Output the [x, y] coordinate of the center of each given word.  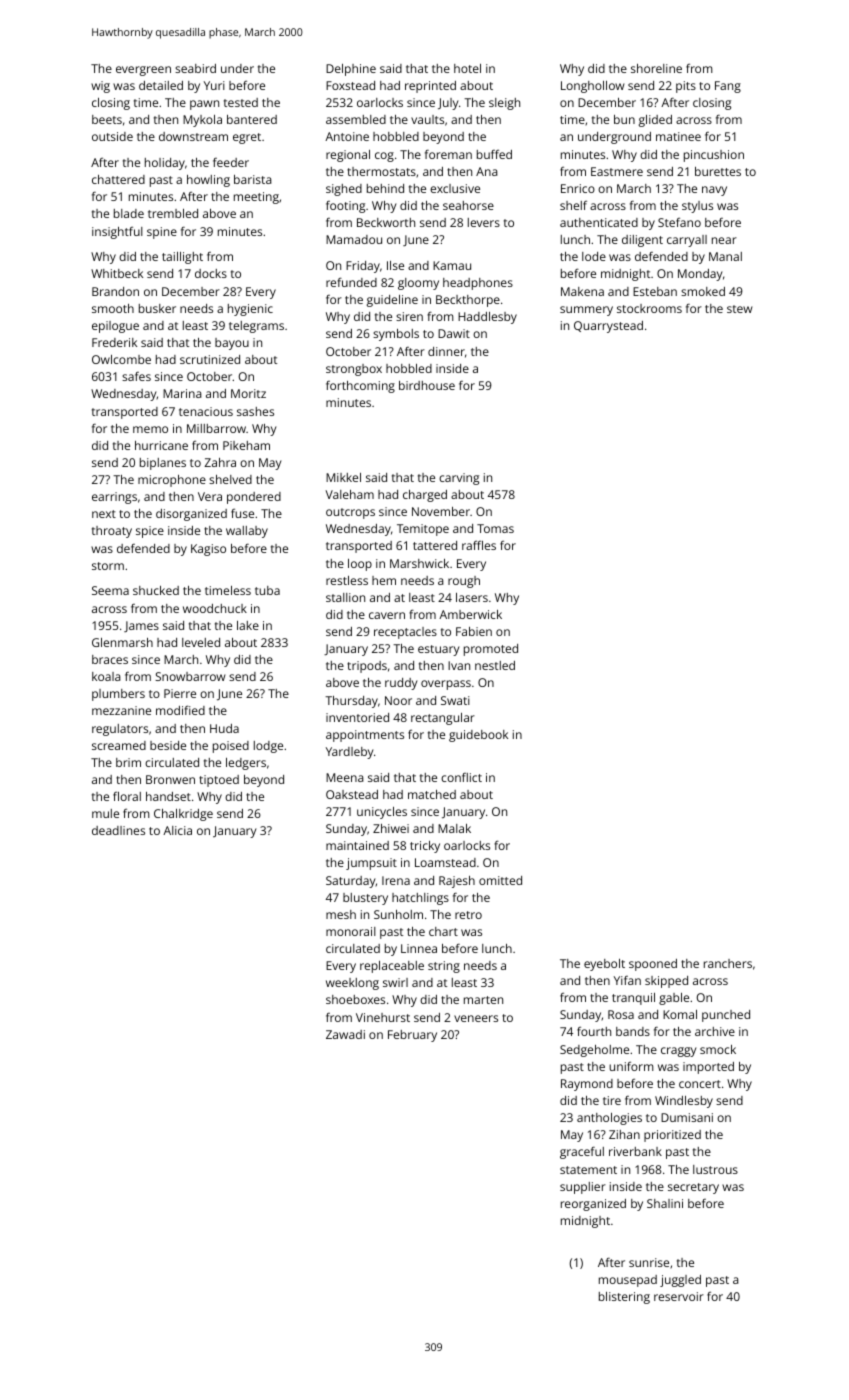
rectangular [443, 719]
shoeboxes [355, 999]
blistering [624, 1298]
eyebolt [604, 965]
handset [168, 796]
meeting [256, 198]
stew [739, 309]
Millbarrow [216, 428]
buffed [494, 154]
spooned [653, 965]
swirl [395, 982]
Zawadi [345, 1034]
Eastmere [617, 171]
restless [347, 580]
